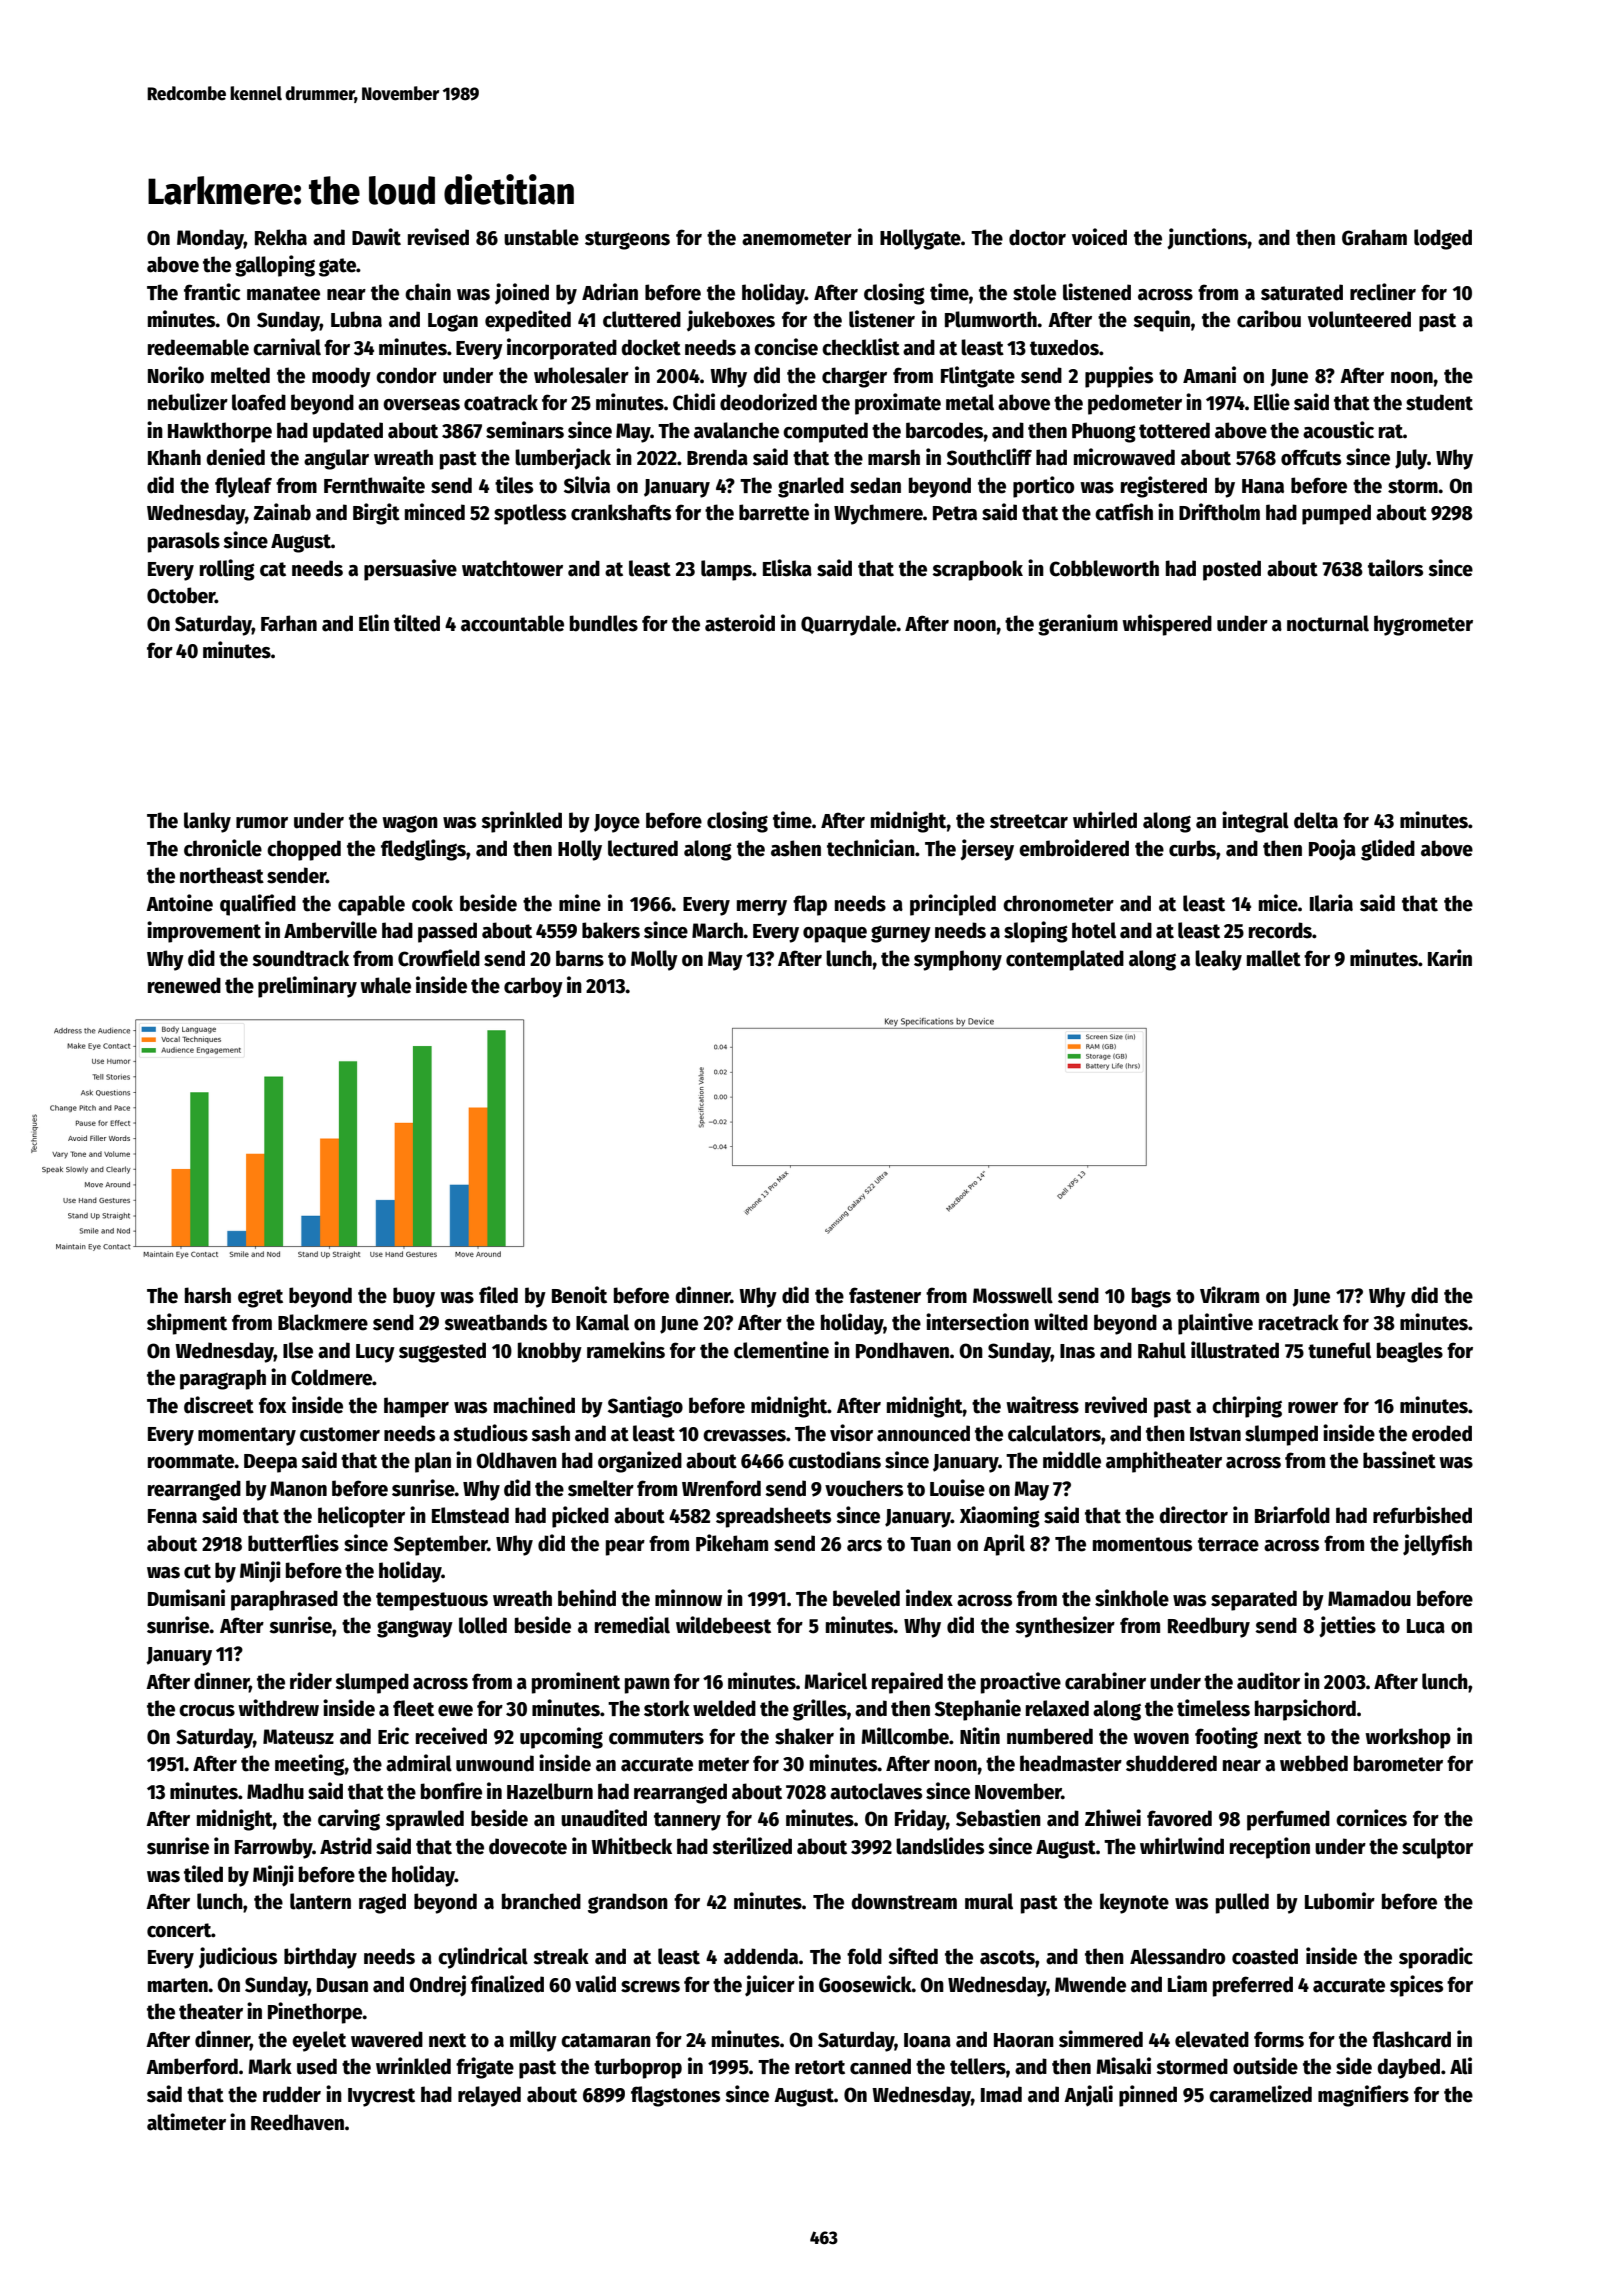 The width and height of the page is (1620, 2292). What do you see at coordinates (438, 237) in the page?
I see `revised` at bounding box center [438, 237].
